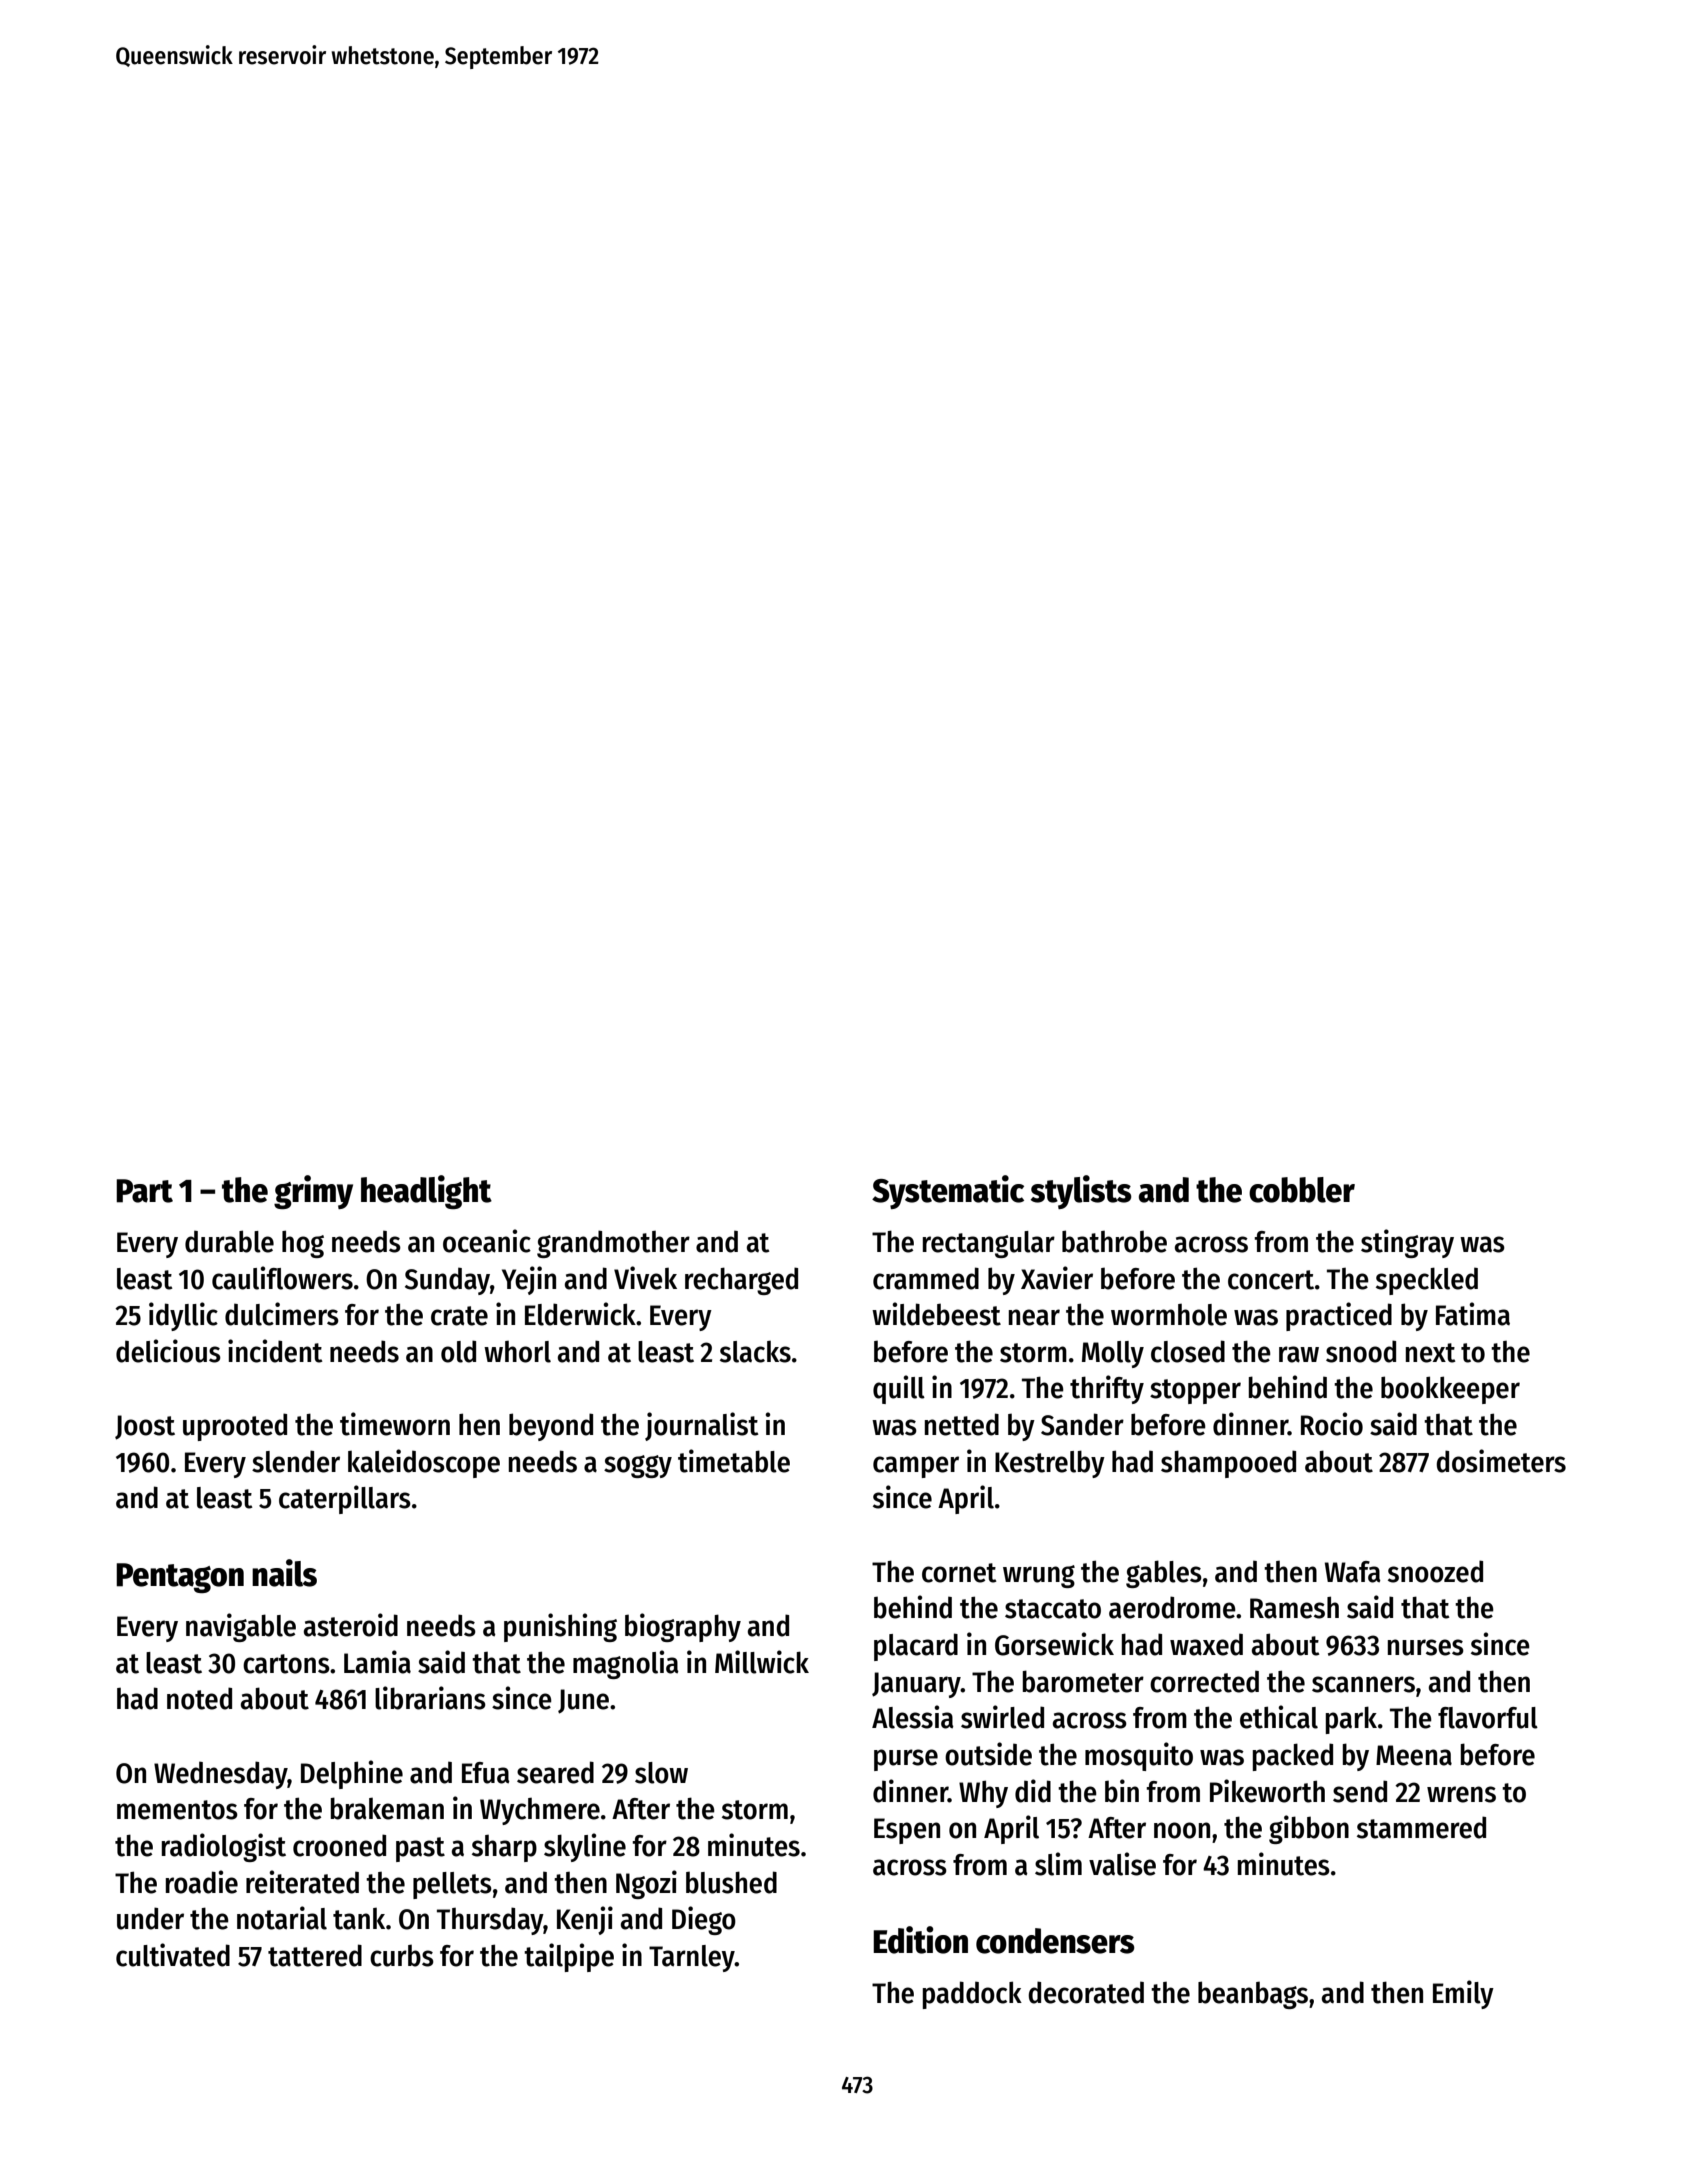 The image size is (1683, 2178). I want to click on radiologist, so click(224, 1847).
